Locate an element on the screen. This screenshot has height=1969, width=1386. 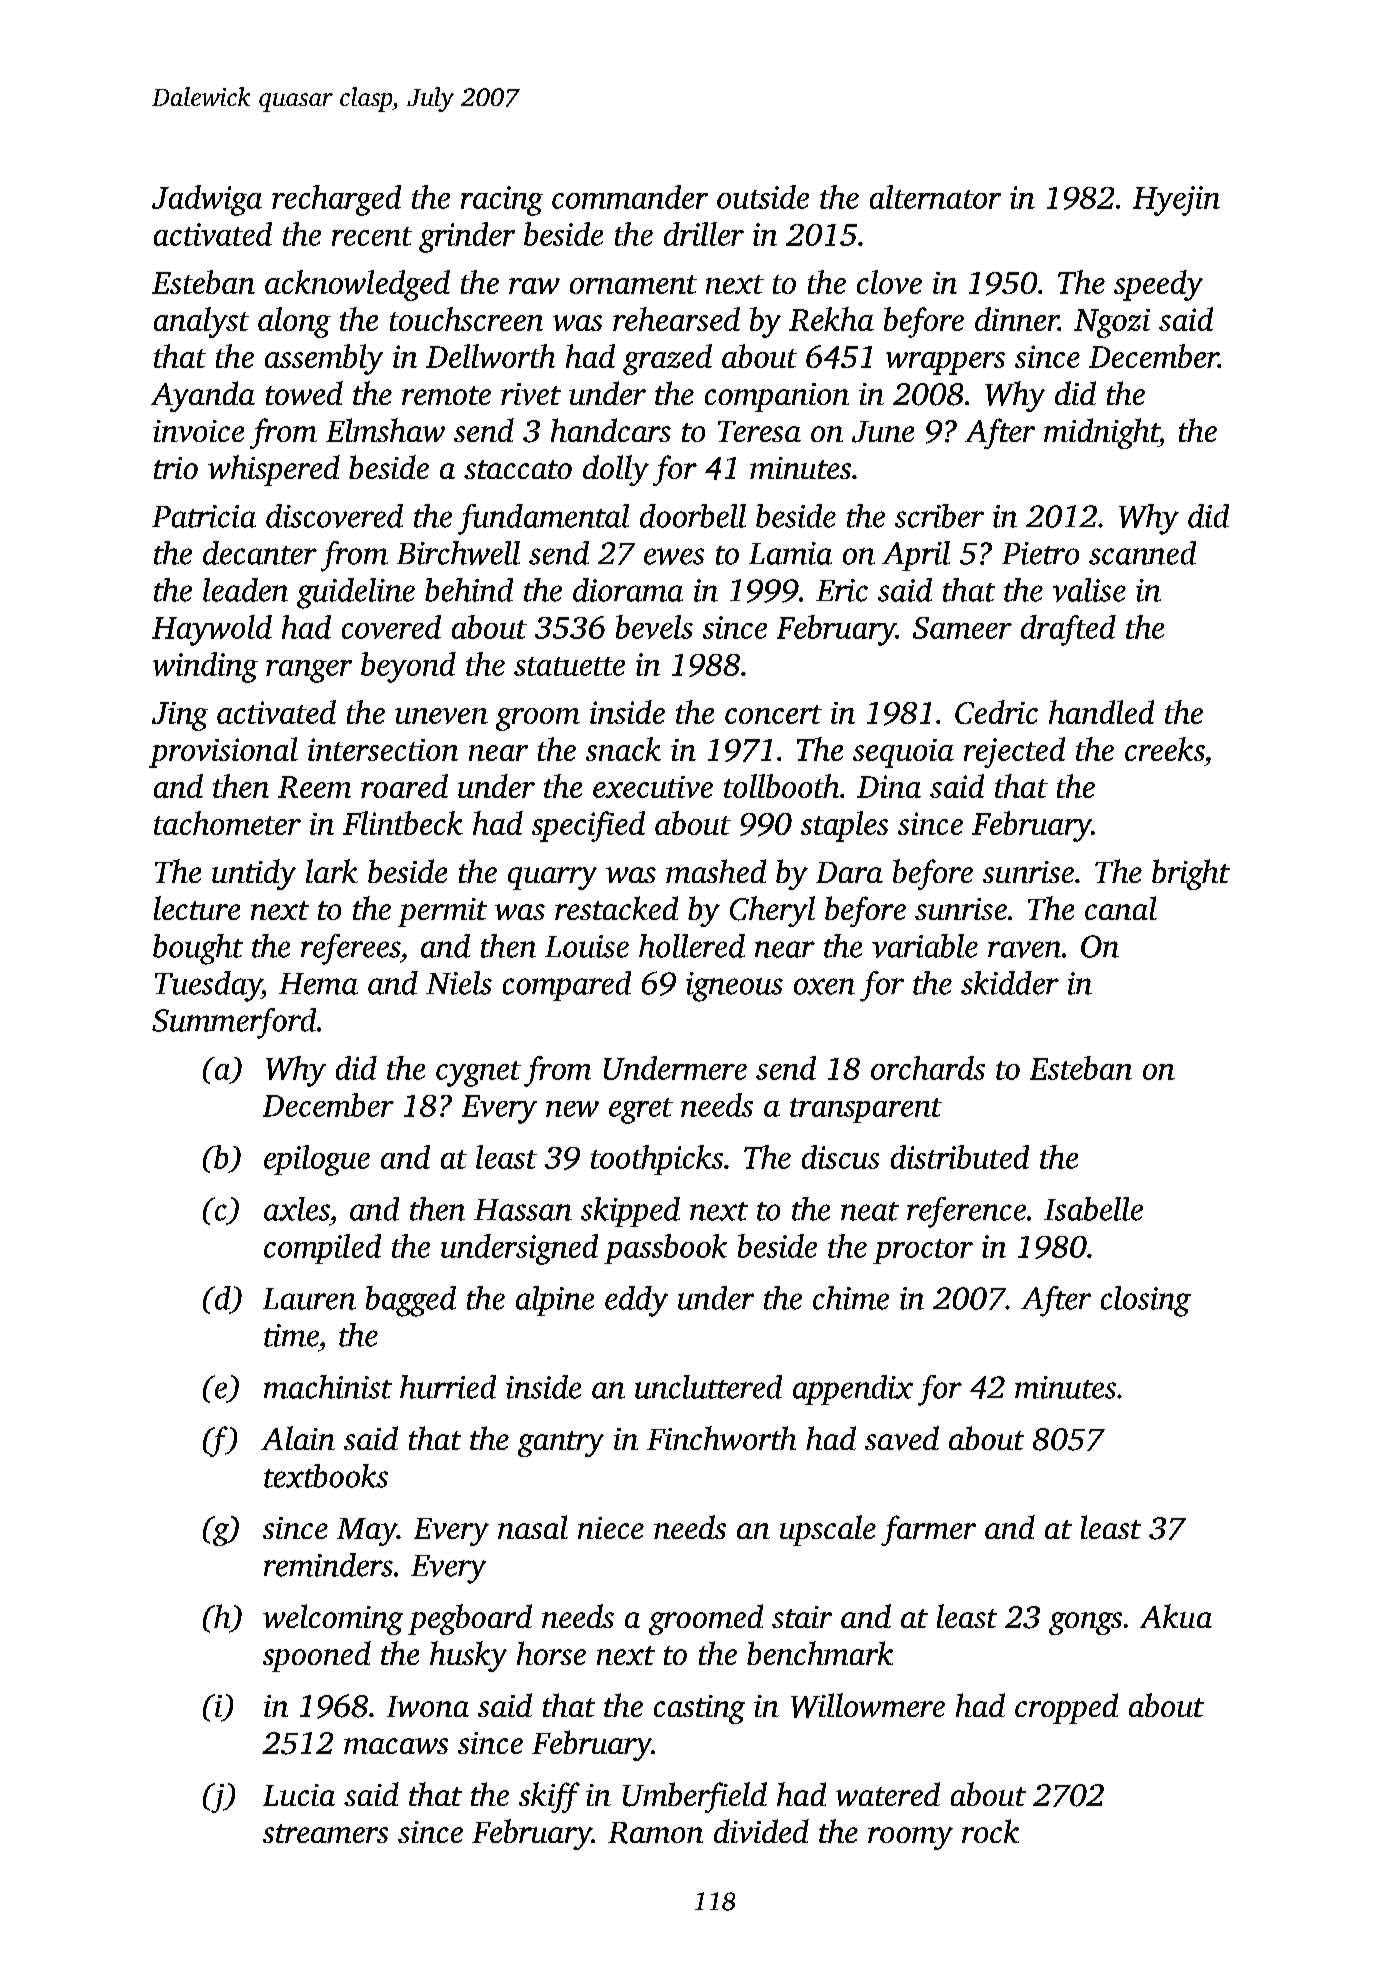
Ramon is located at coordinates (655, 1833).
